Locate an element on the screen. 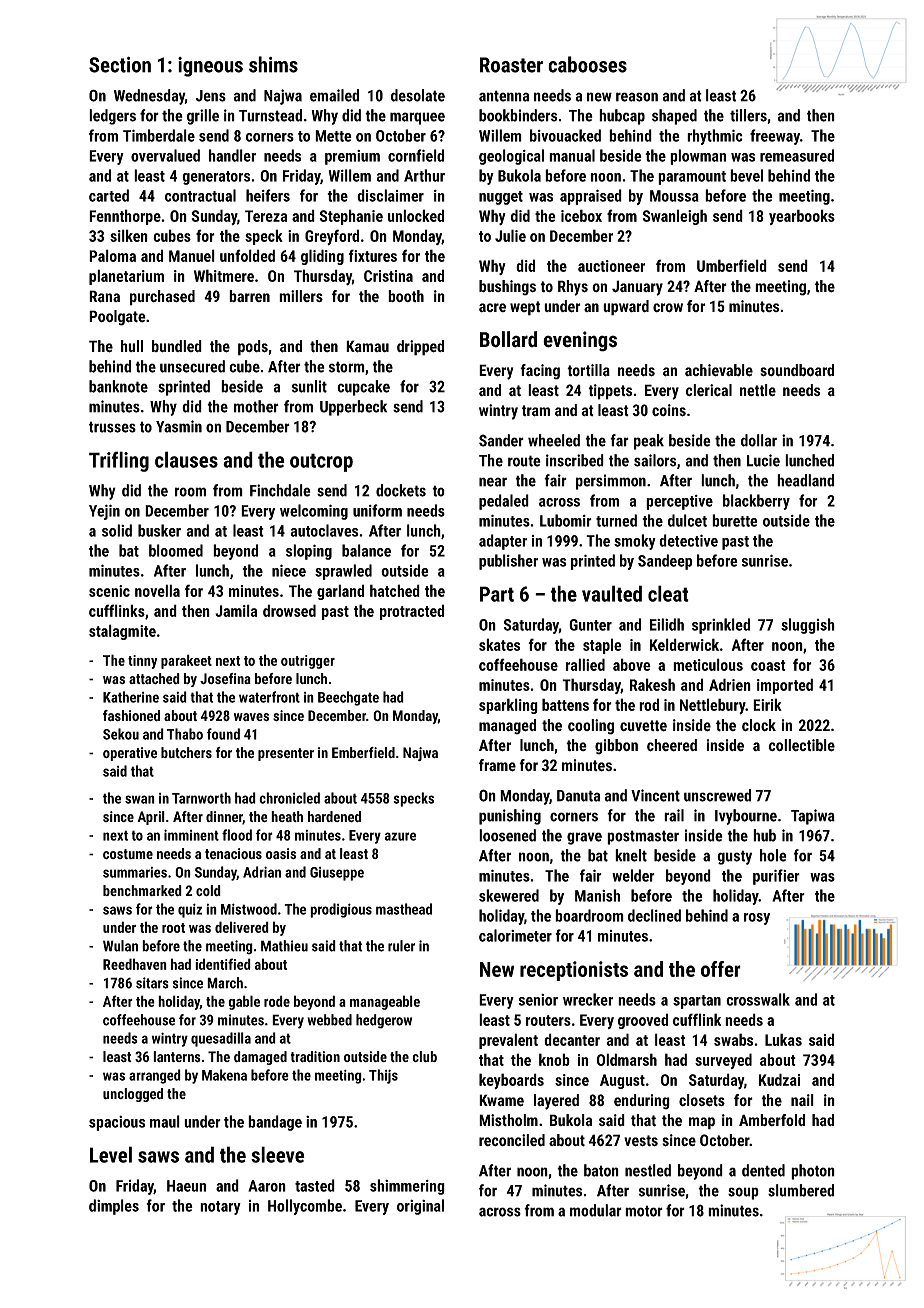 Image resolution: width=924 pixels, height=1308 pixels. shims is located at coordinates (273, 64).
